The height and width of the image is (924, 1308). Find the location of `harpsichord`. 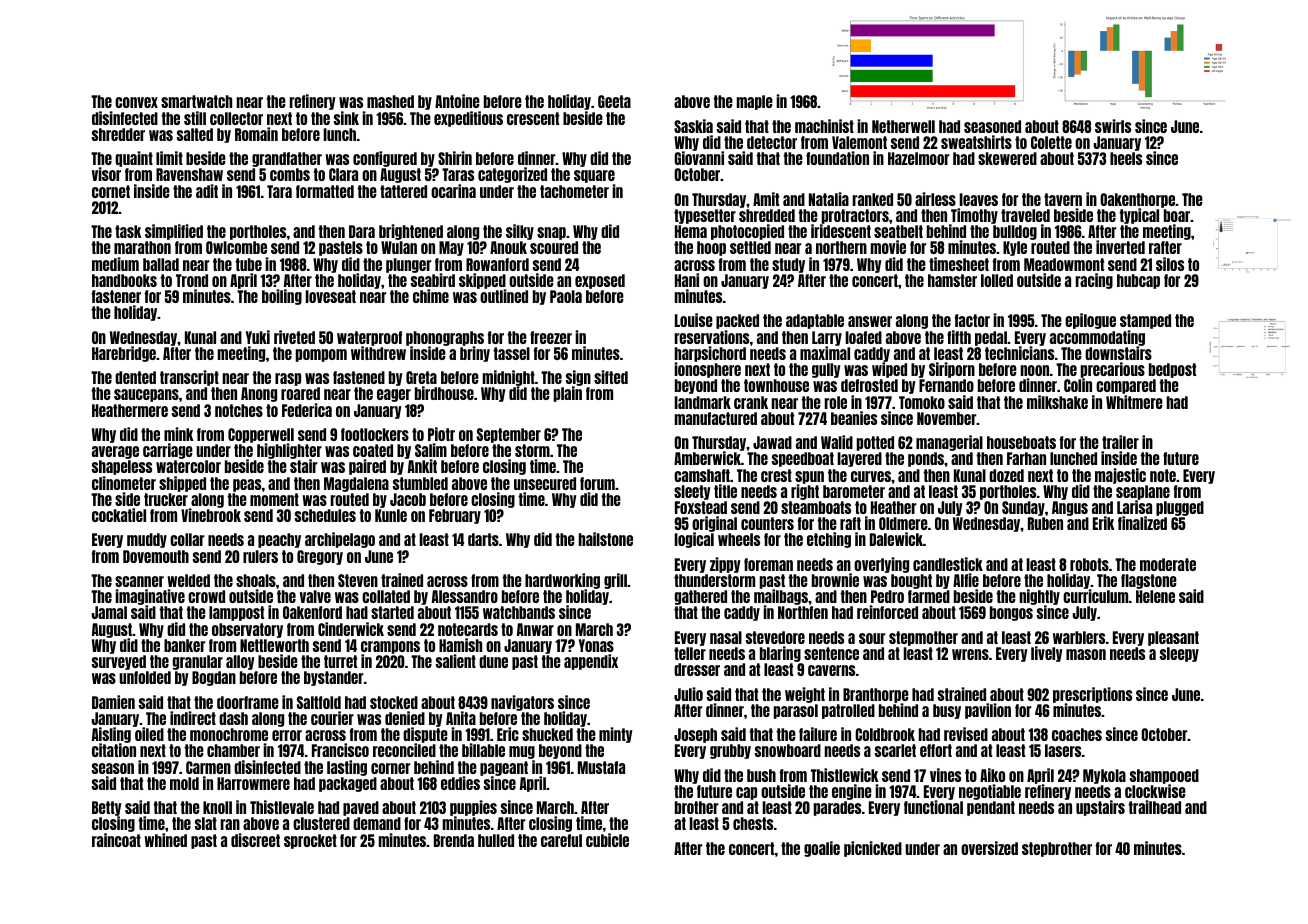

harpsichord is located at coordinates (710, 354).
